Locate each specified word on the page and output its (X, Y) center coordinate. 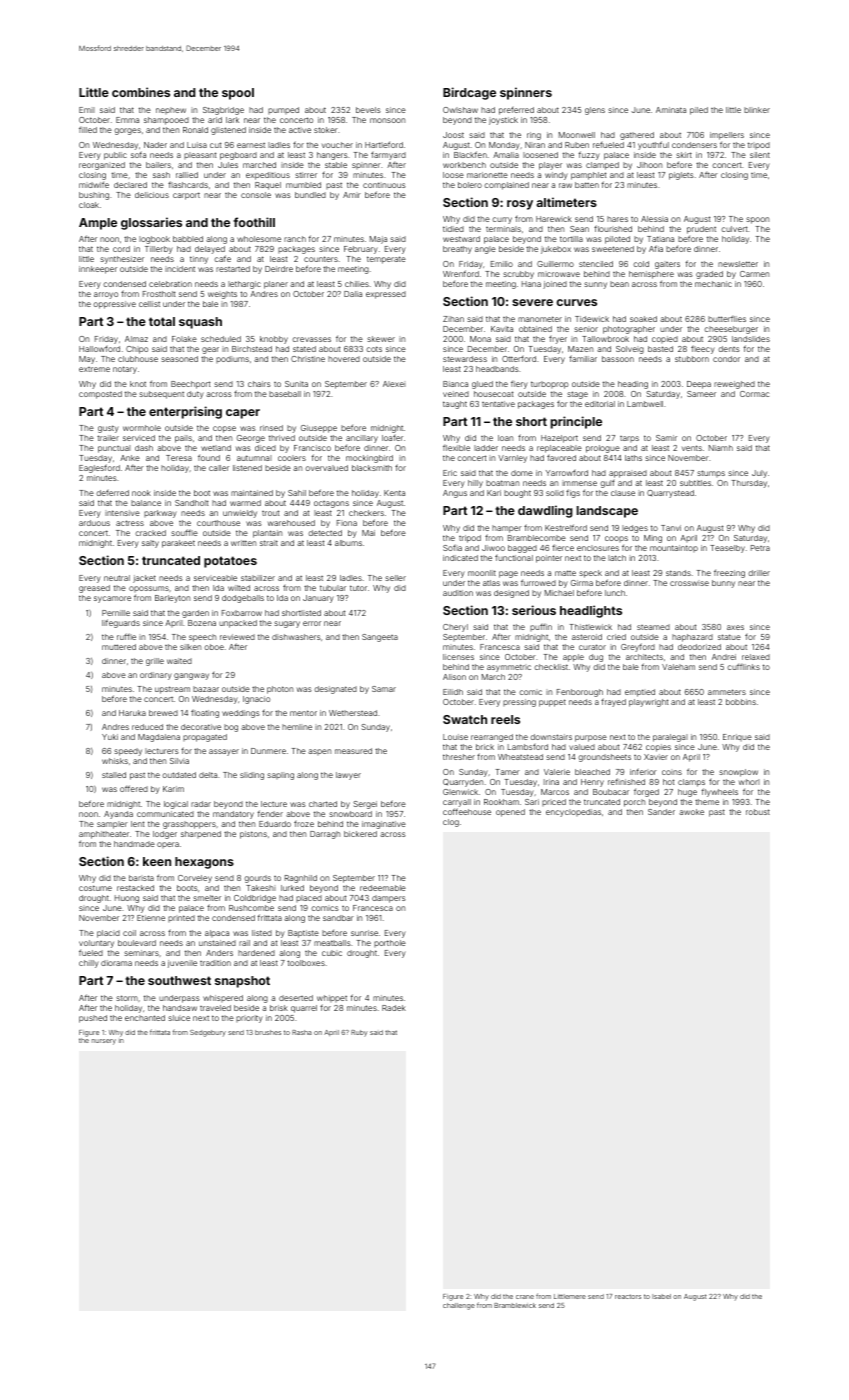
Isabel (661, 1296)
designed (511, 594)
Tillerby (159, 250)
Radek (394, 1008)
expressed (386, 295)
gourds (257, 879)
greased (94, 589)
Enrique (737, 737)
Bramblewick (515, 1305)
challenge (459, 1306)
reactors (628, 1296)
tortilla (571, 239)
